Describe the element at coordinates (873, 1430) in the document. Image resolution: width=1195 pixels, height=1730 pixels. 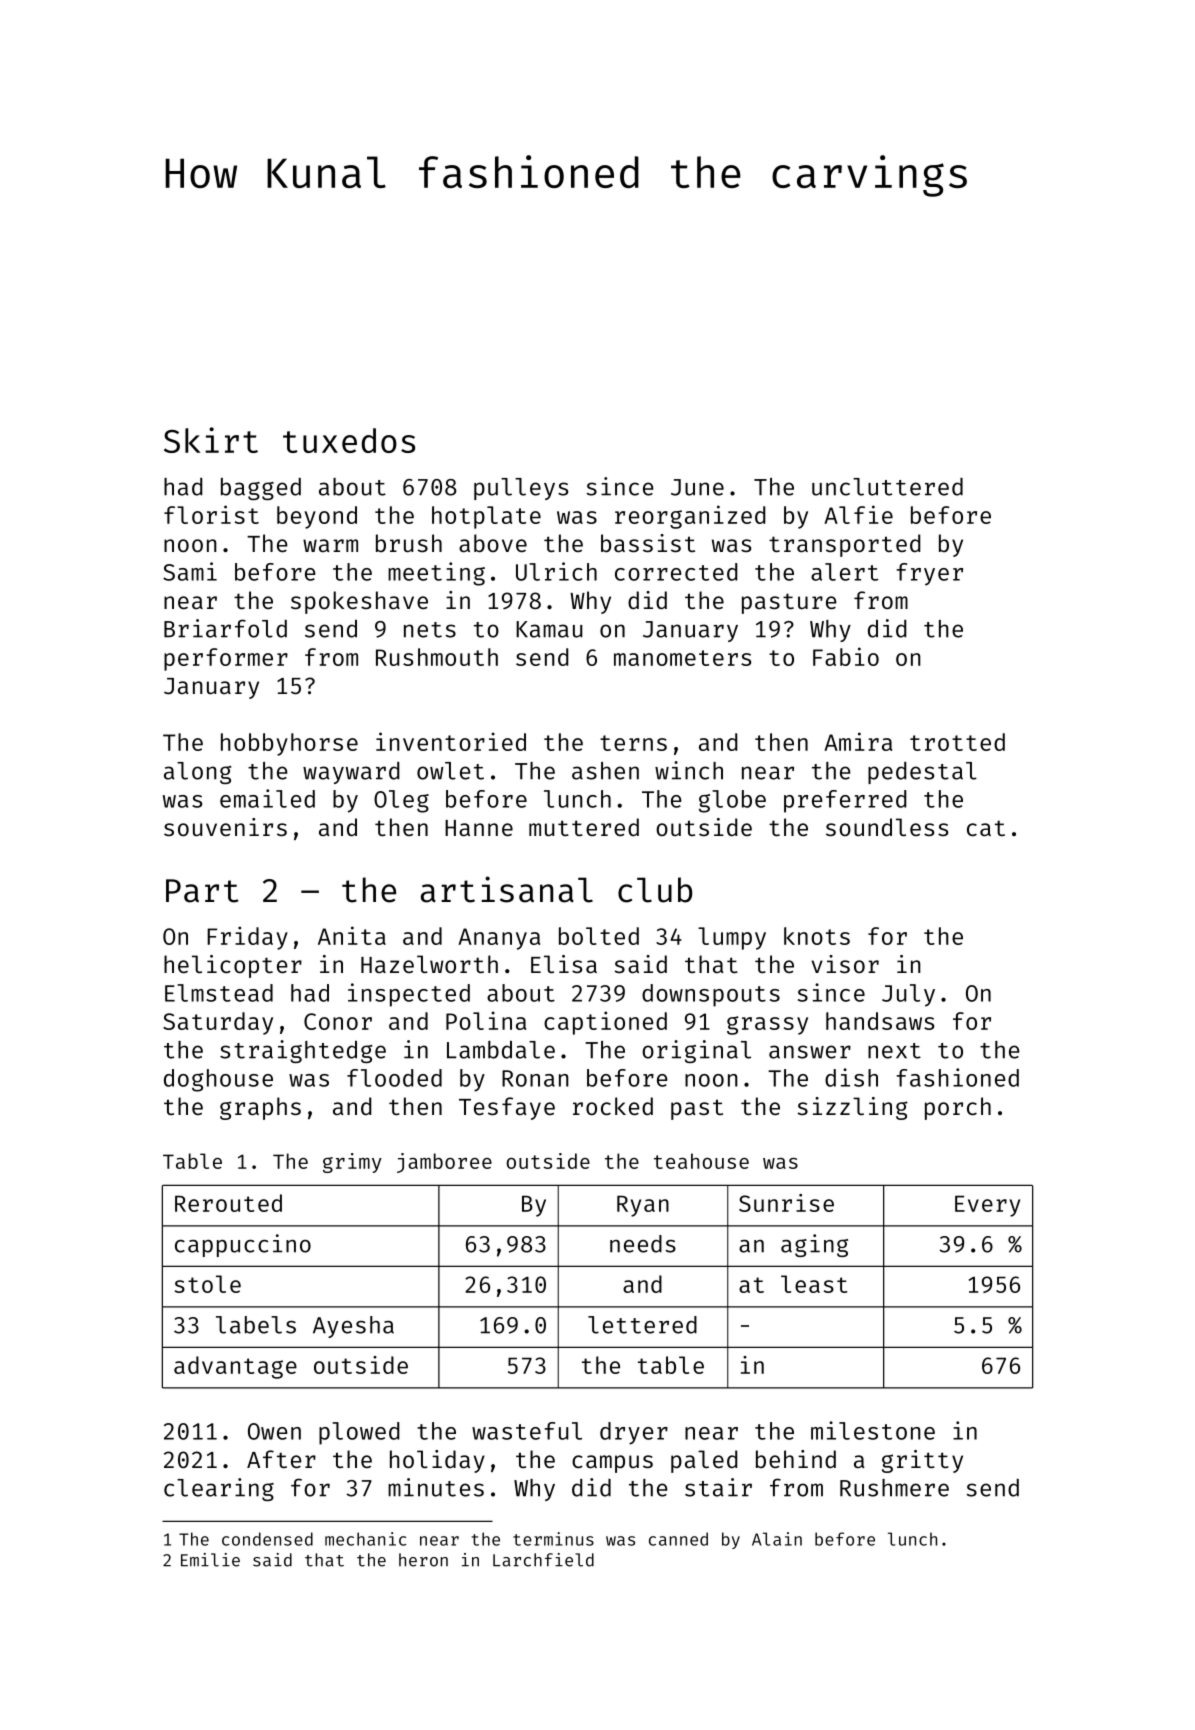
I see `milestone` at that location.
